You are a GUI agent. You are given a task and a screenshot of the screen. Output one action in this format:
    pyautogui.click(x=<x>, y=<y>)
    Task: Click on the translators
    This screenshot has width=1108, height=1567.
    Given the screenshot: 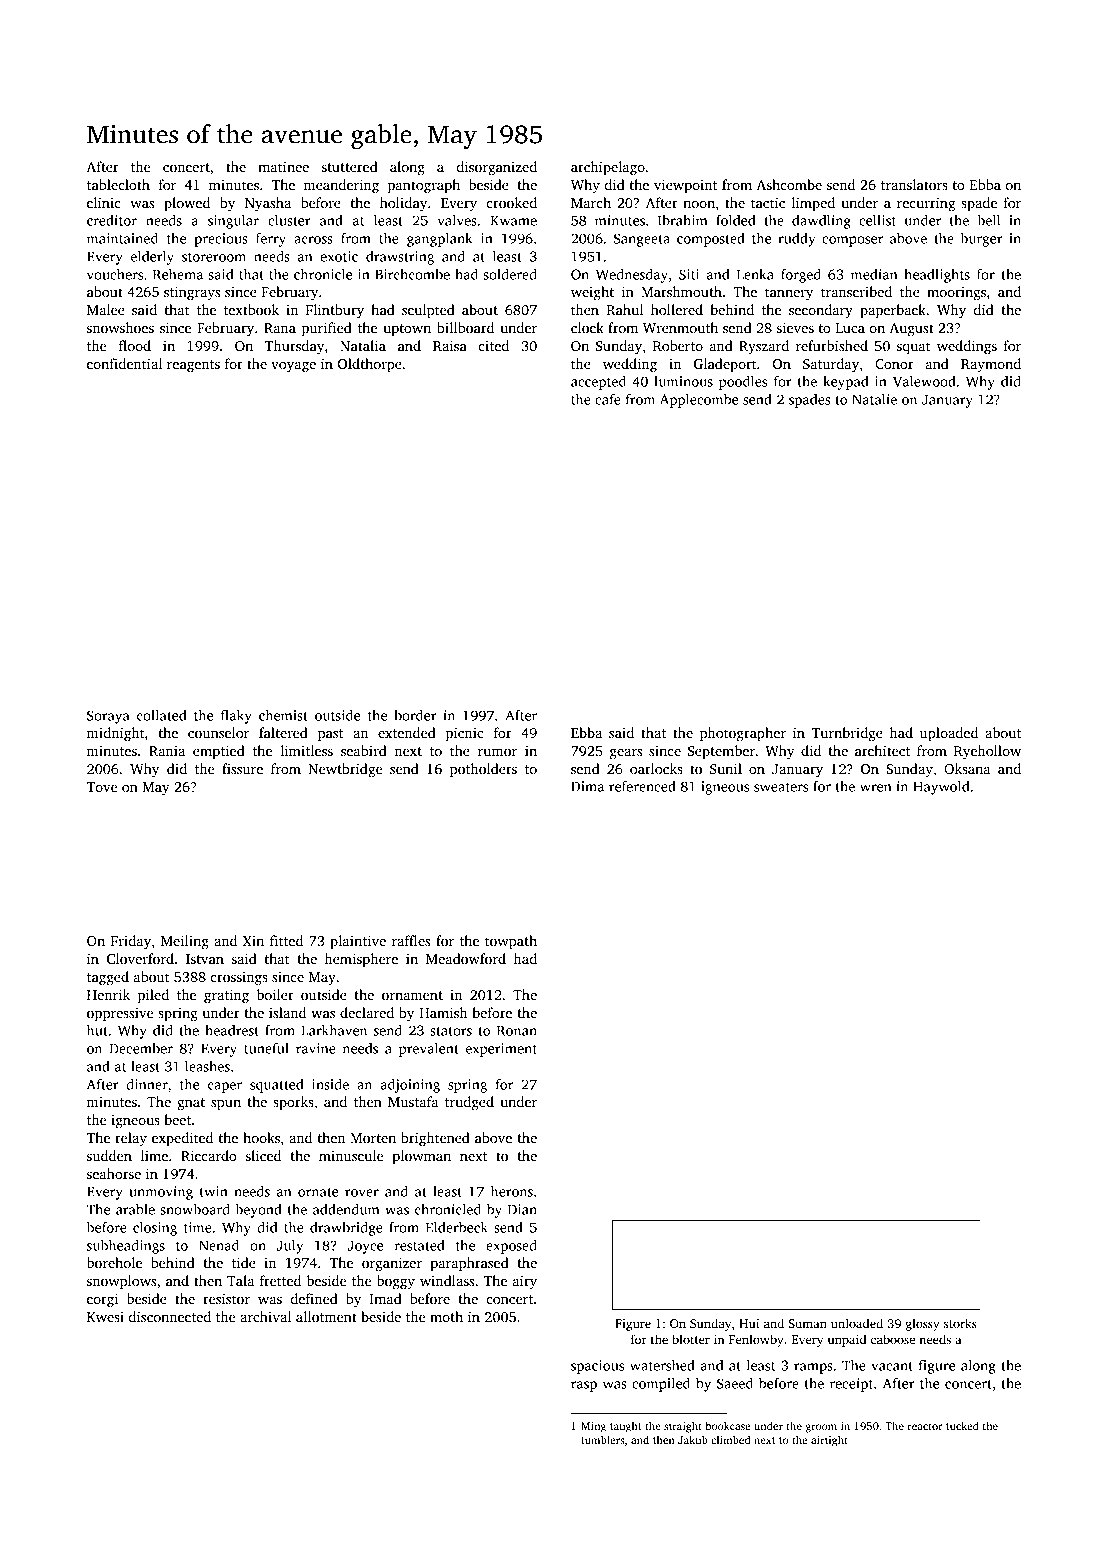 What is the action you would take?
    pyautogui.click(x=914, y=184)
